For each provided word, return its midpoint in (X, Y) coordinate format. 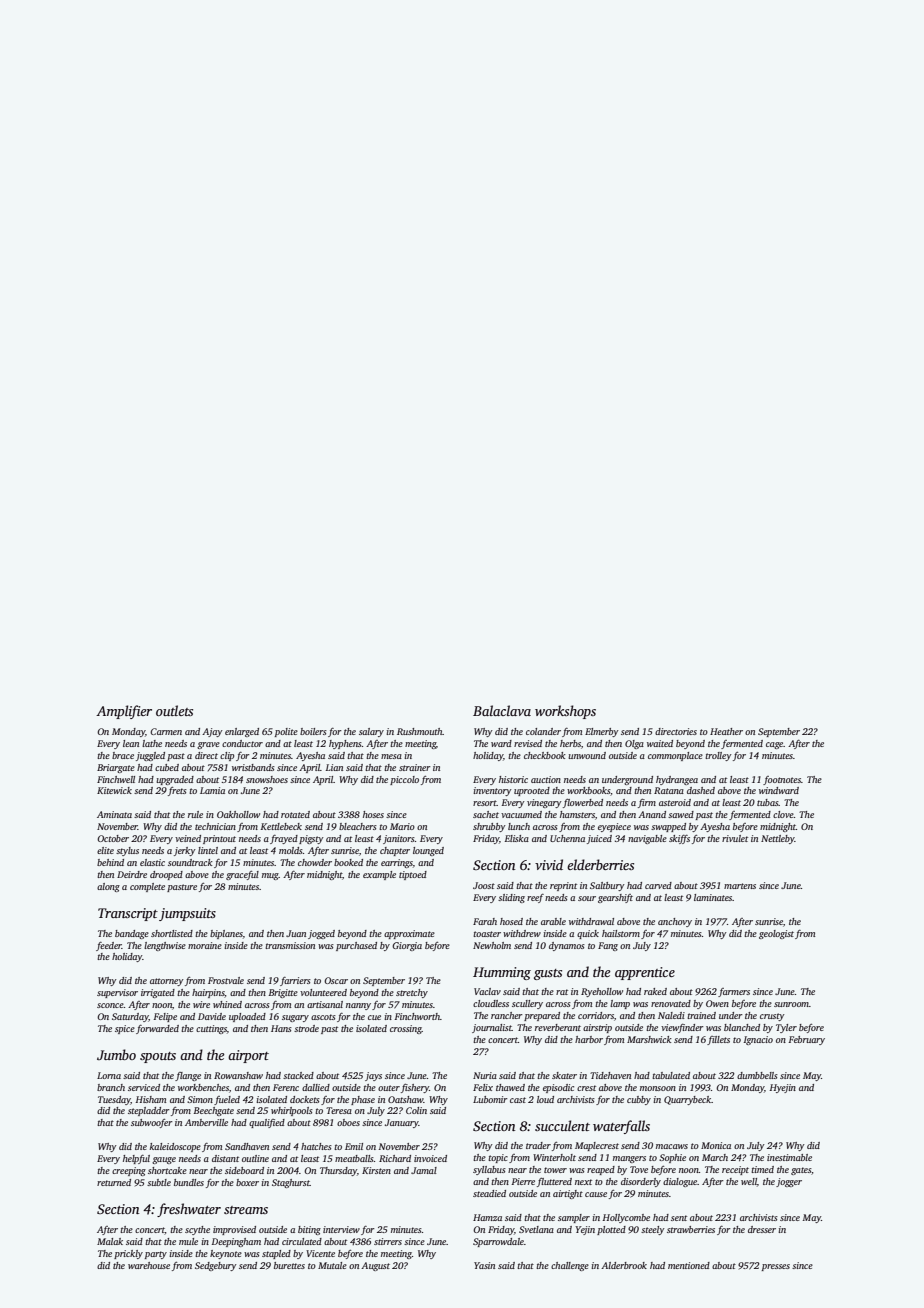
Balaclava (502, 710)
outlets (174, 710)
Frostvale (226, 980)
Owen (717, 1003)
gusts (548, 974)
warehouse (149, 1265)
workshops (565, 712)
